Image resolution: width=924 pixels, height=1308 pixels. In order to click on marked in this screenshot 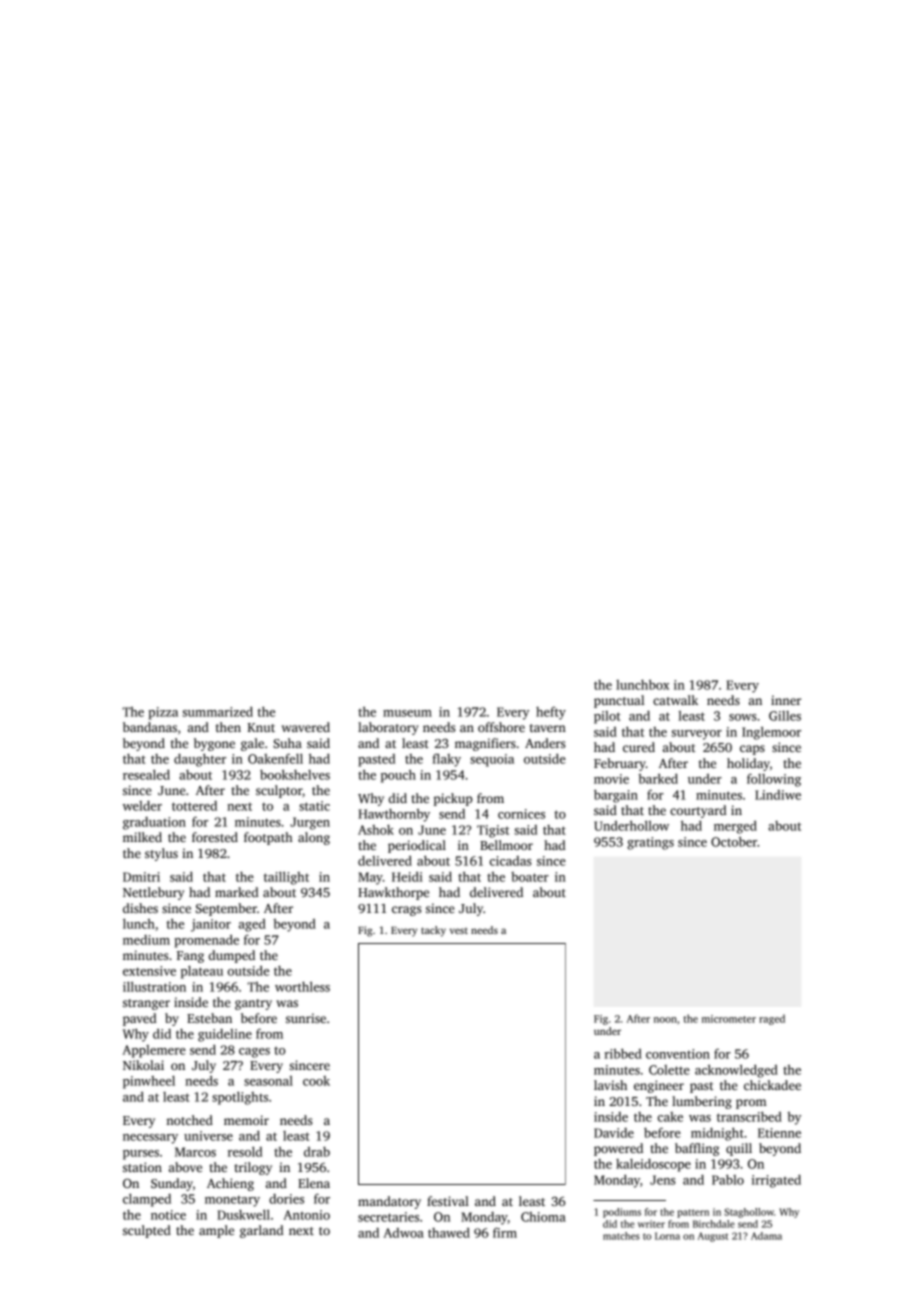, I will do `click(236, 892)`.
